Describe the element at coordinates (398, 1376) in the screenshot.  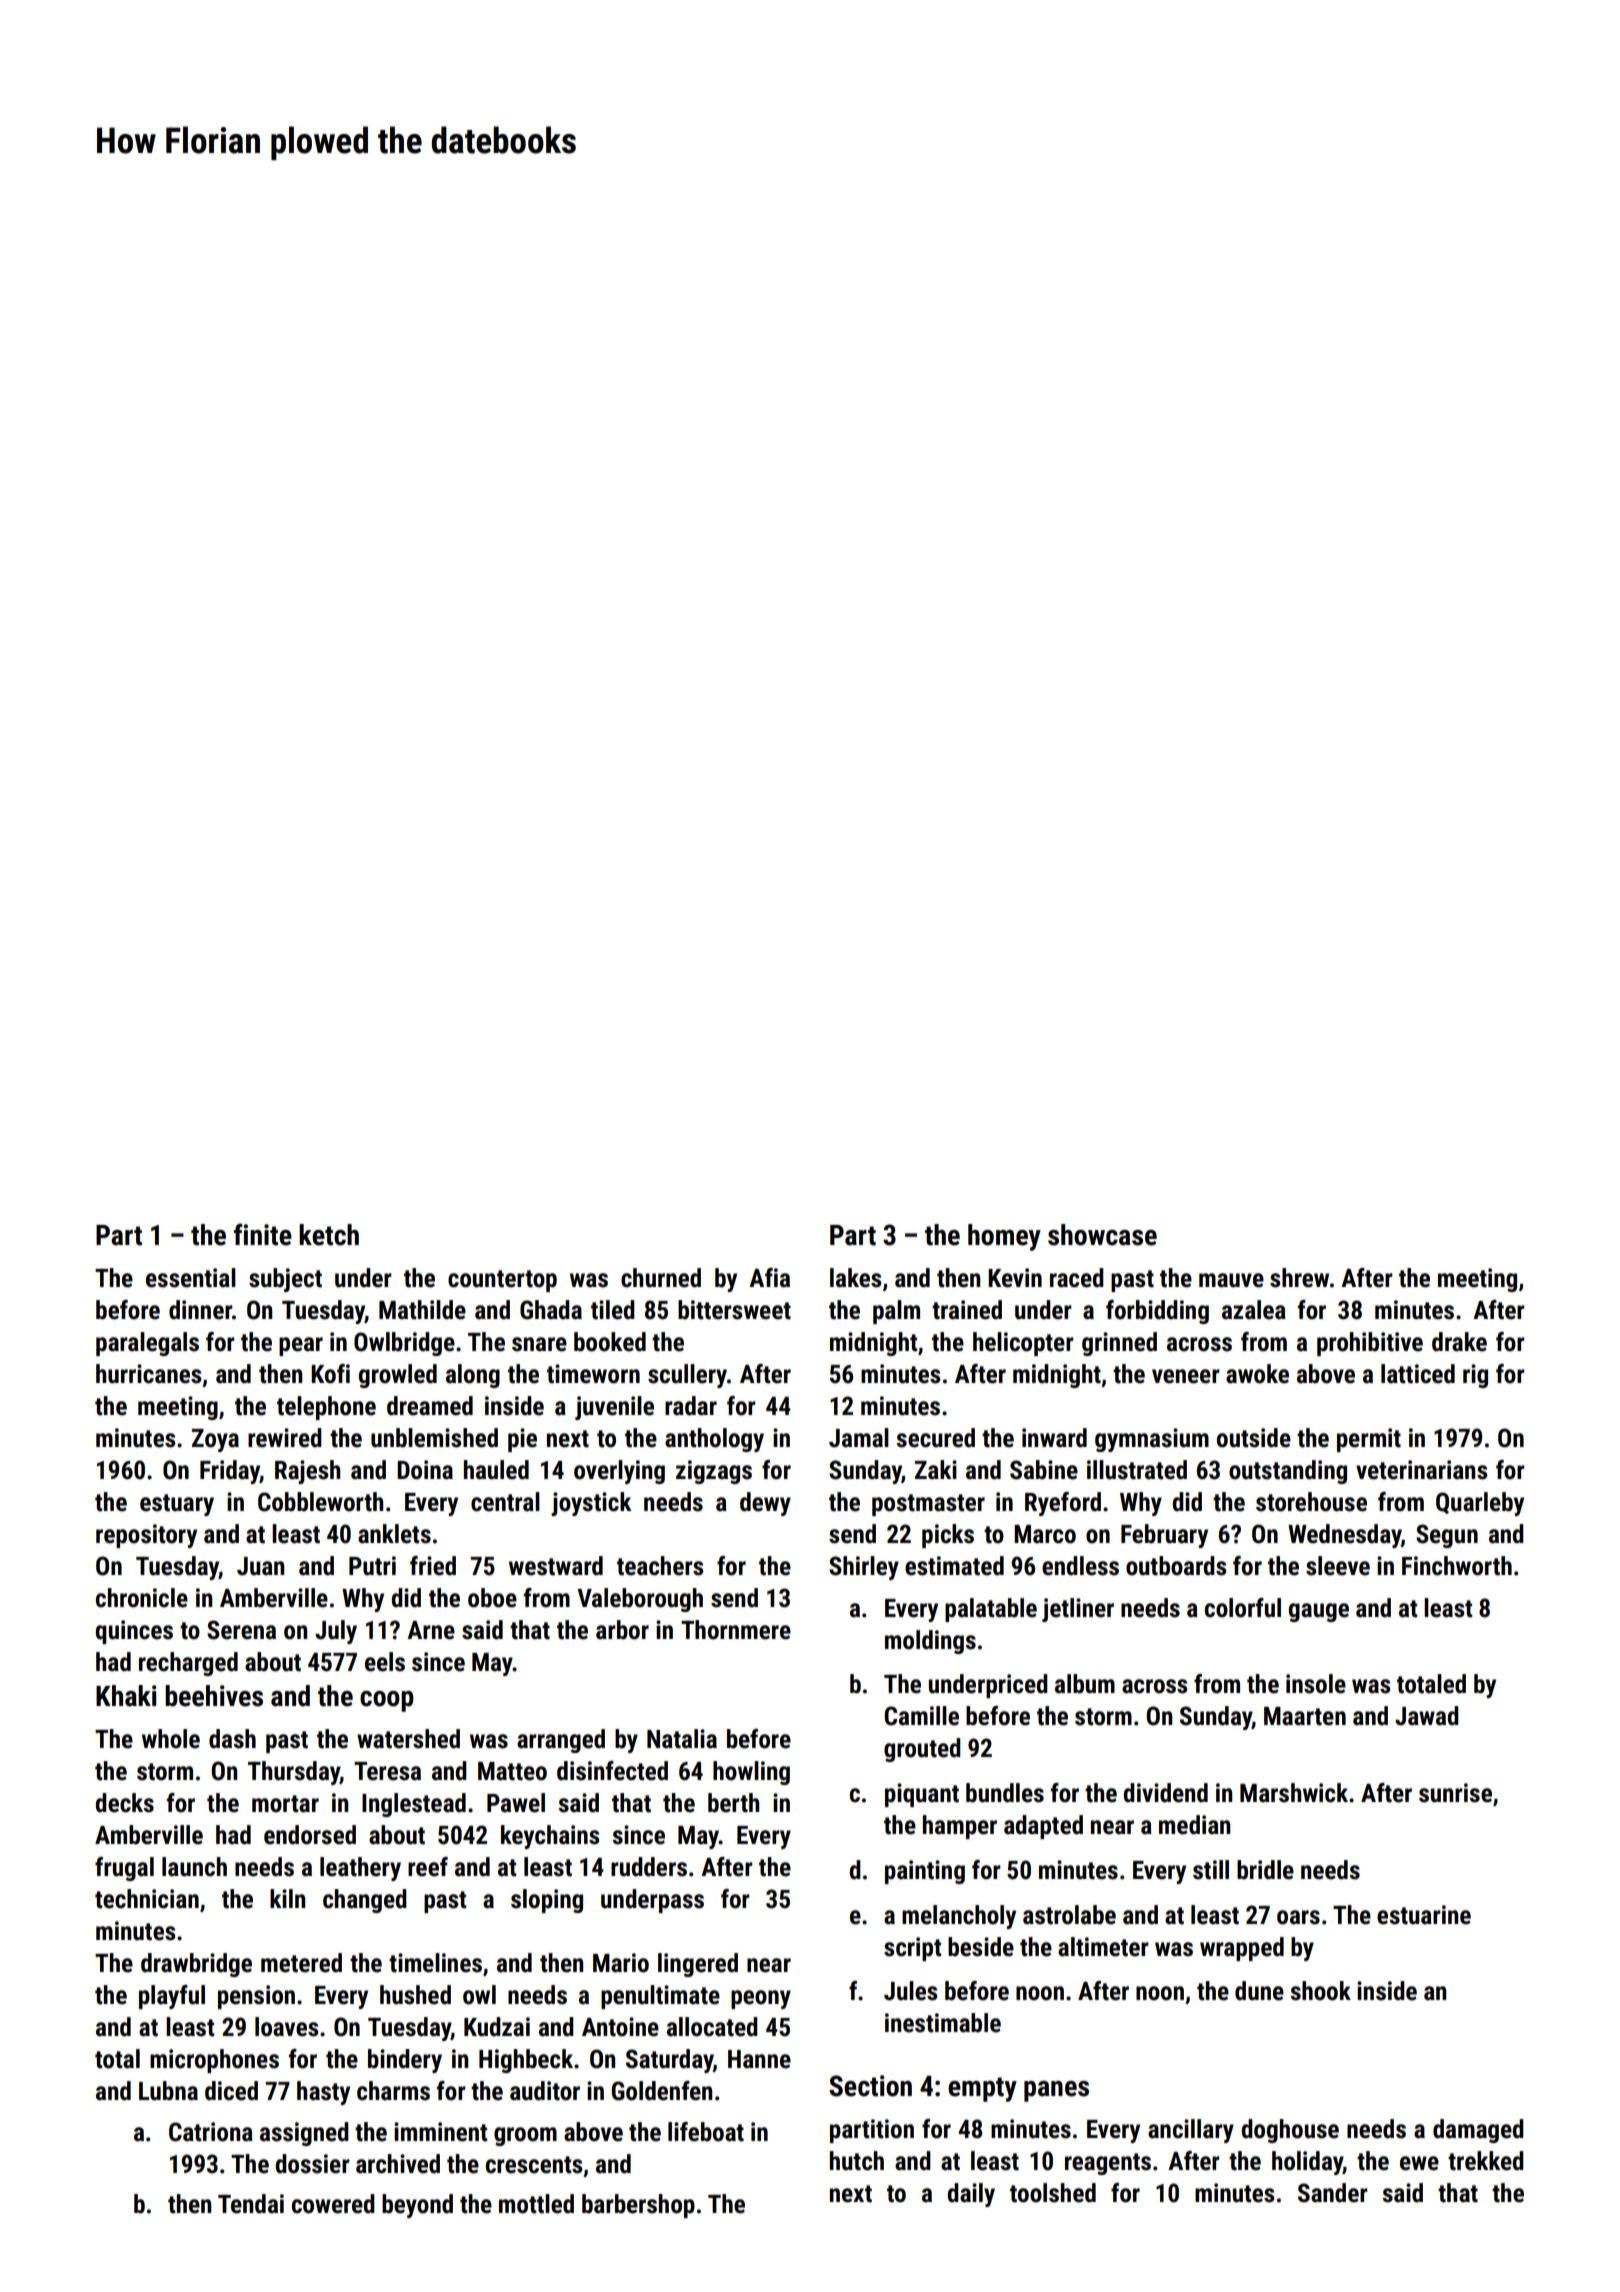
I see `growled` at that location.
